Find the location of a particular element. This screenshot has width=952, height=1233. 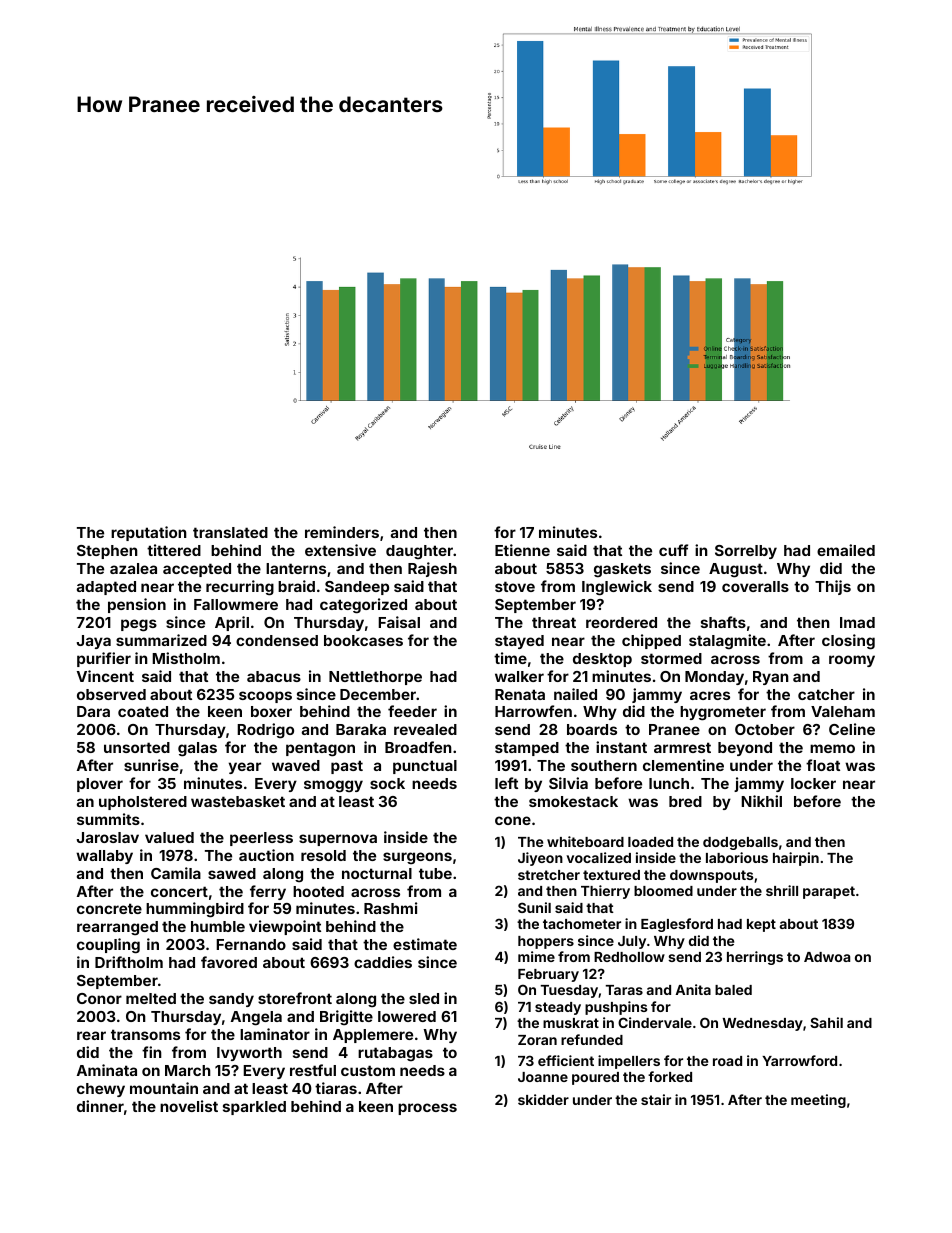

summits is located at coordinates (108, 819).
